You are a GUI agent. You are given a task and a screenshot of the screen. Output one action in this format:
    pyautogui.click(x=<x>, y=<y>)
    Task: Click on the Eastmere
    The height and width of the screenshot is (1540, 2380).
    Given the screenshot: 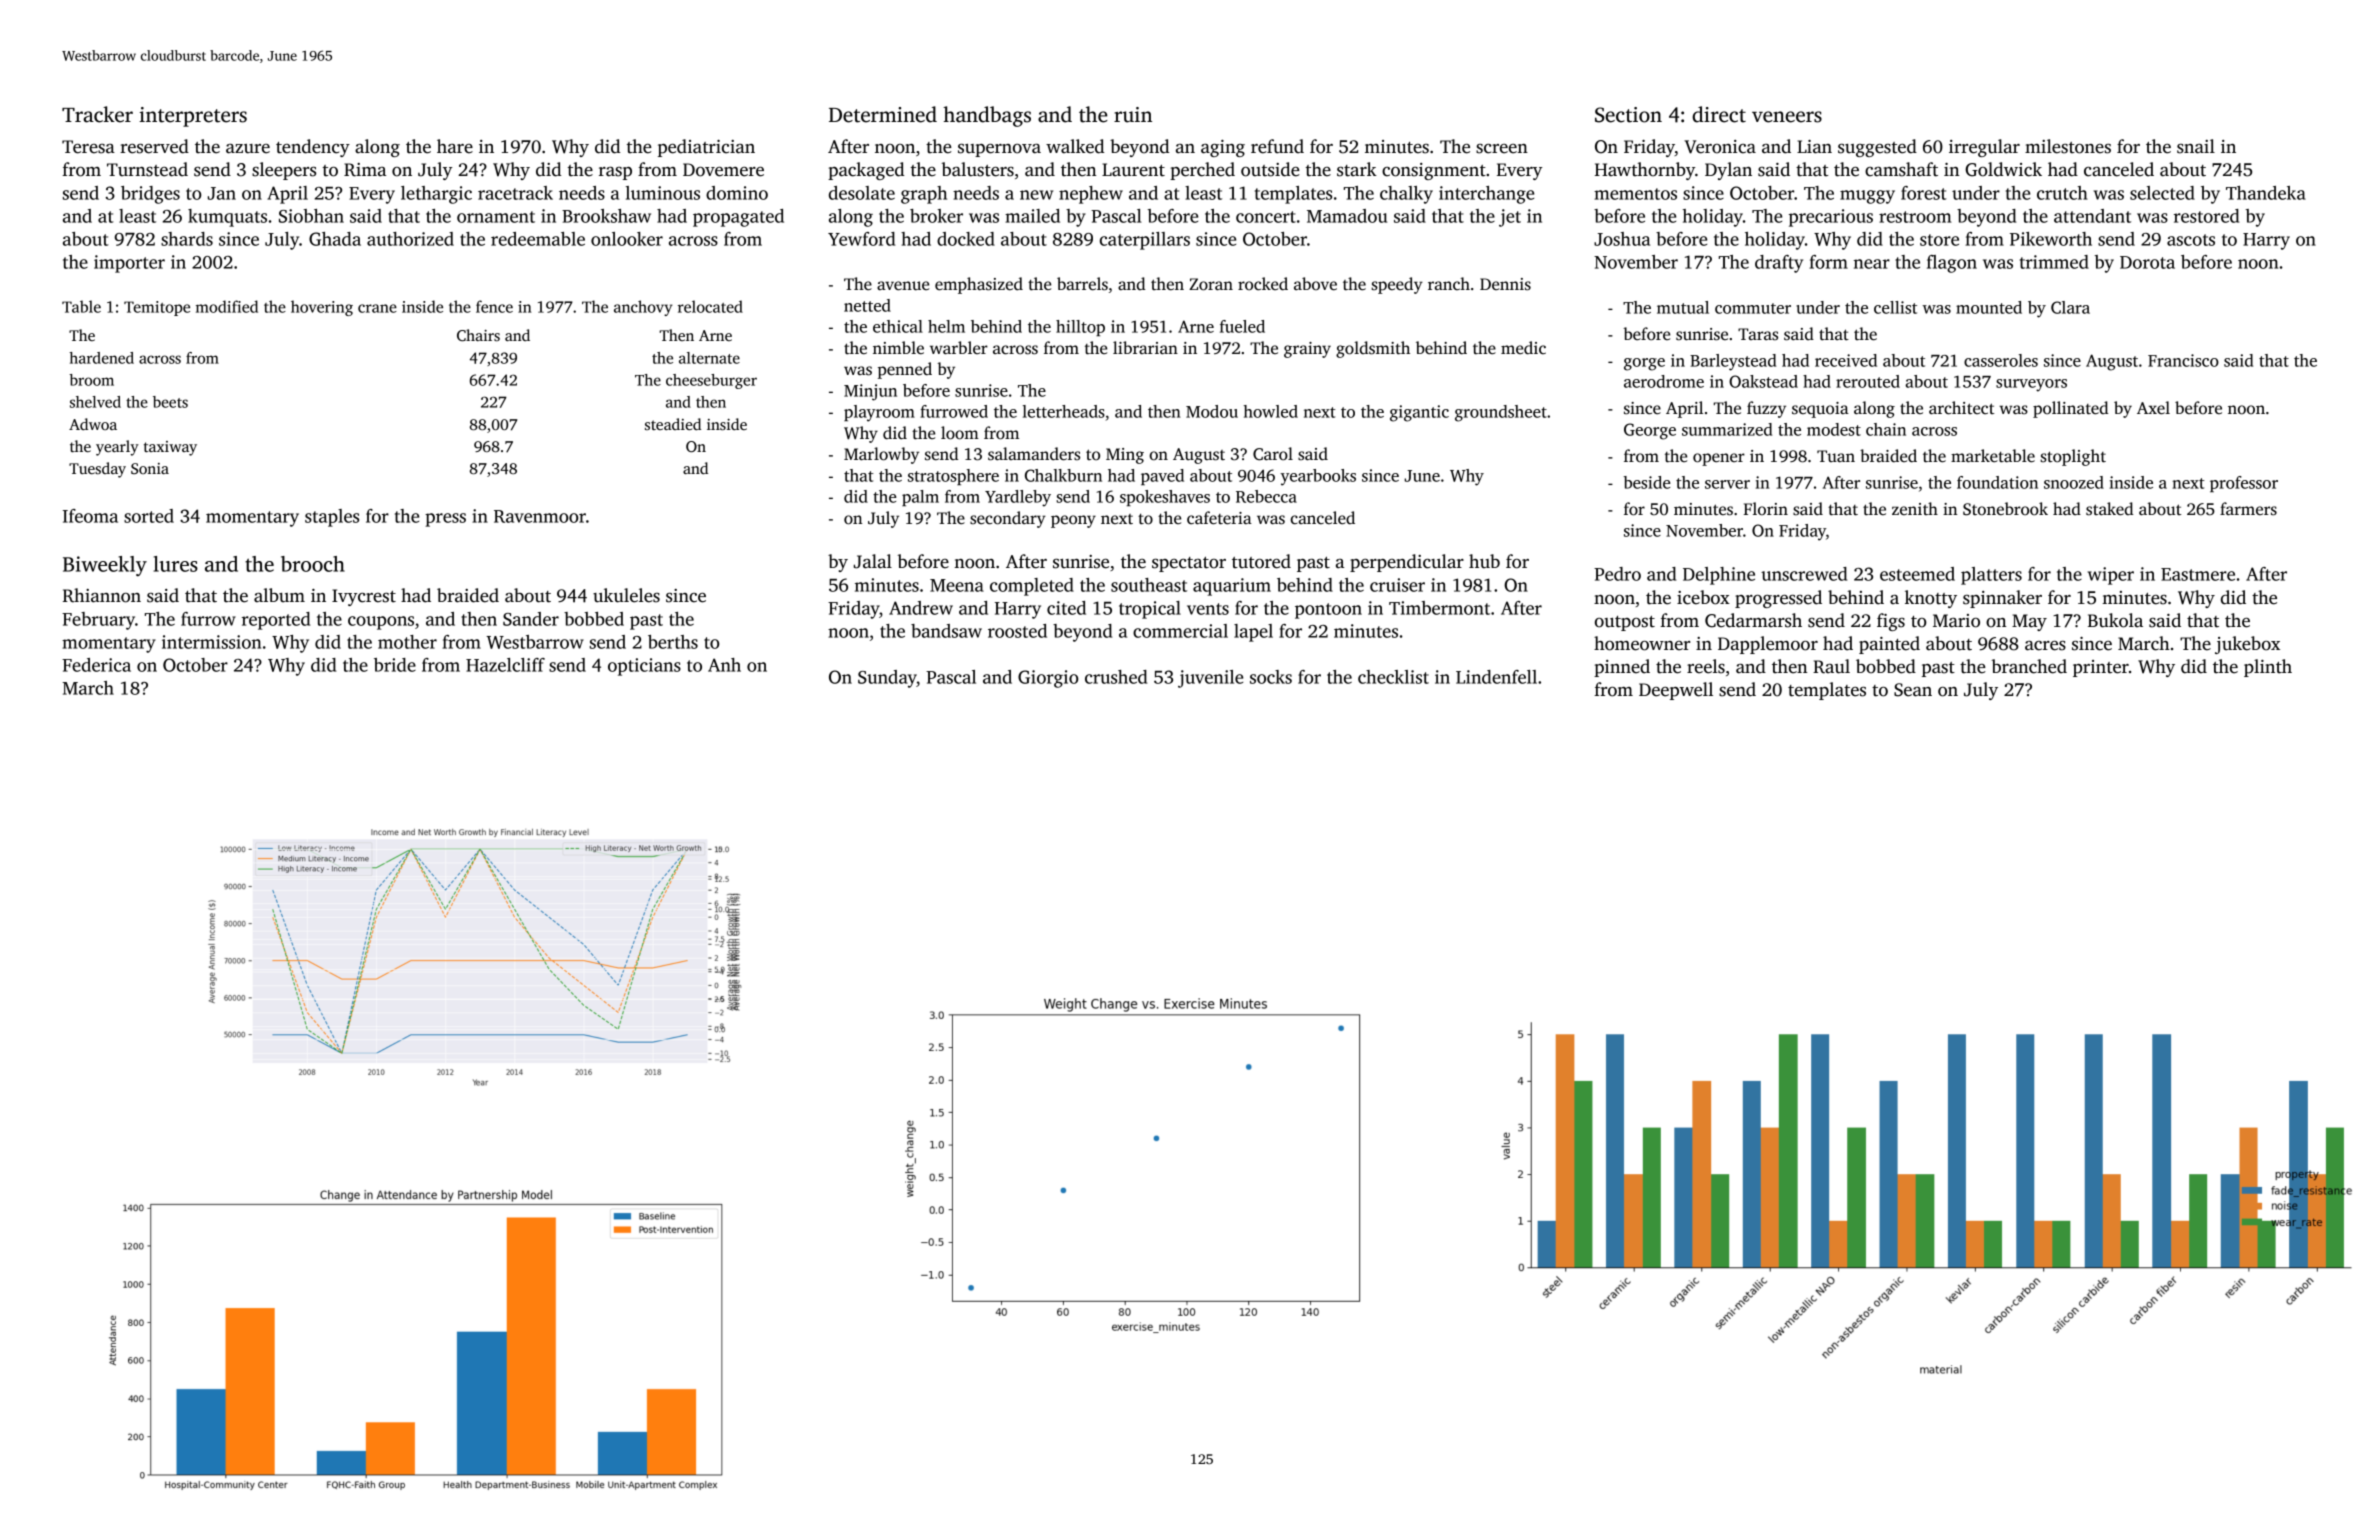 What is the action you would take?
    pyautogui.click(x=2198, y=574)
